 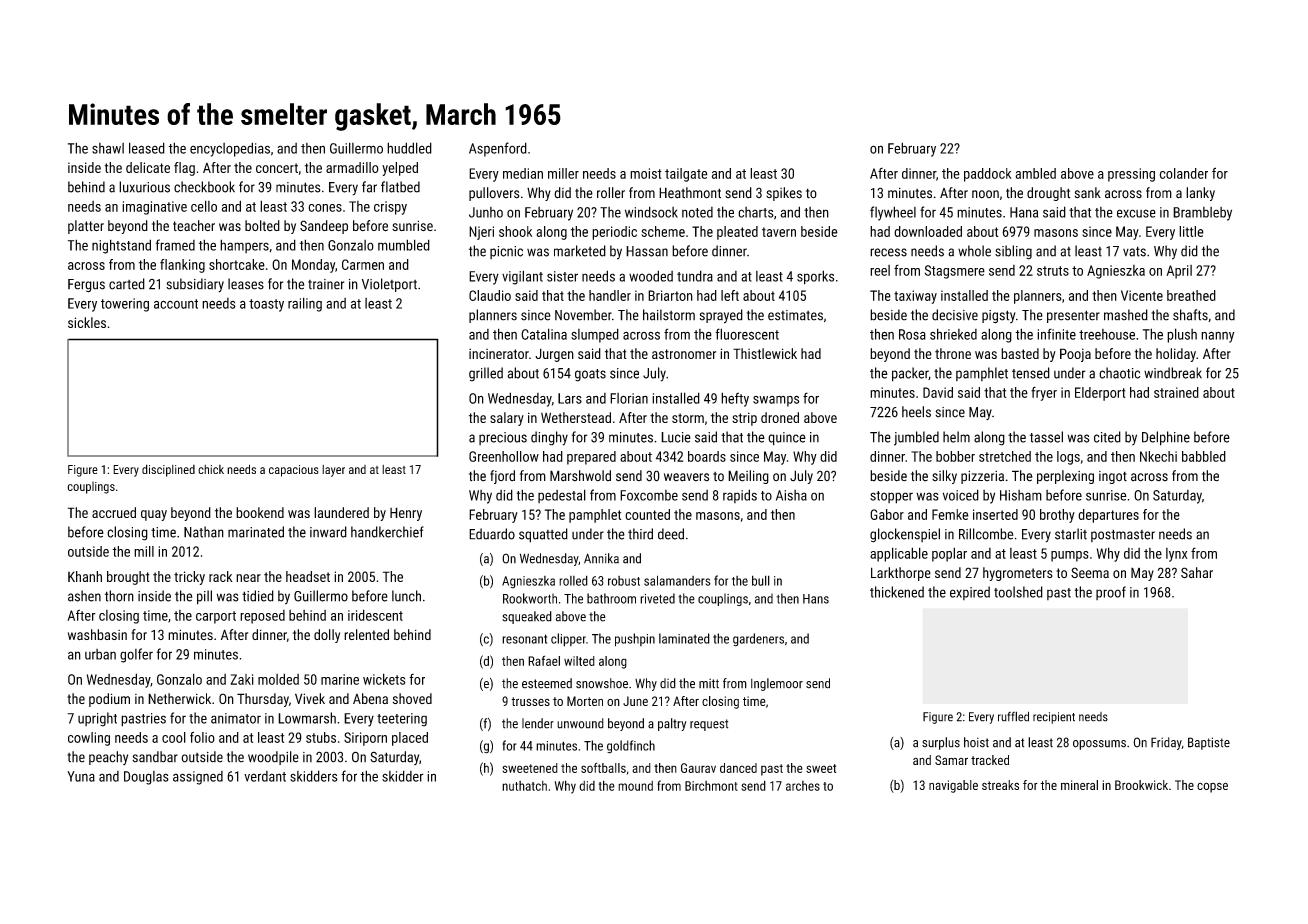 I want to click on carport, so click(x=216, y=617).
